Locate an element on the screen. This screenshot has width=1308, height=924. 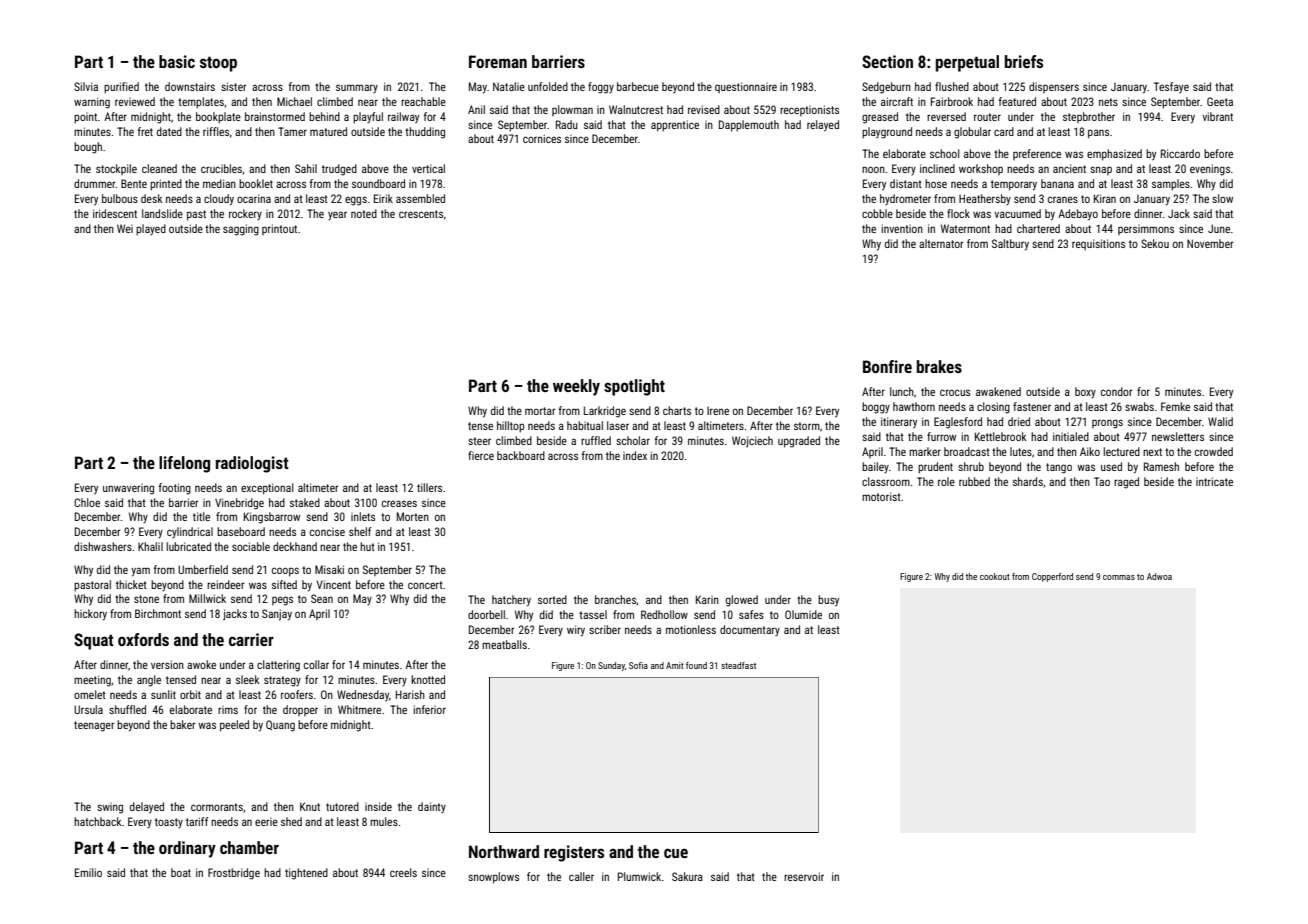
steadfast is located at coordinates (738, 665).
